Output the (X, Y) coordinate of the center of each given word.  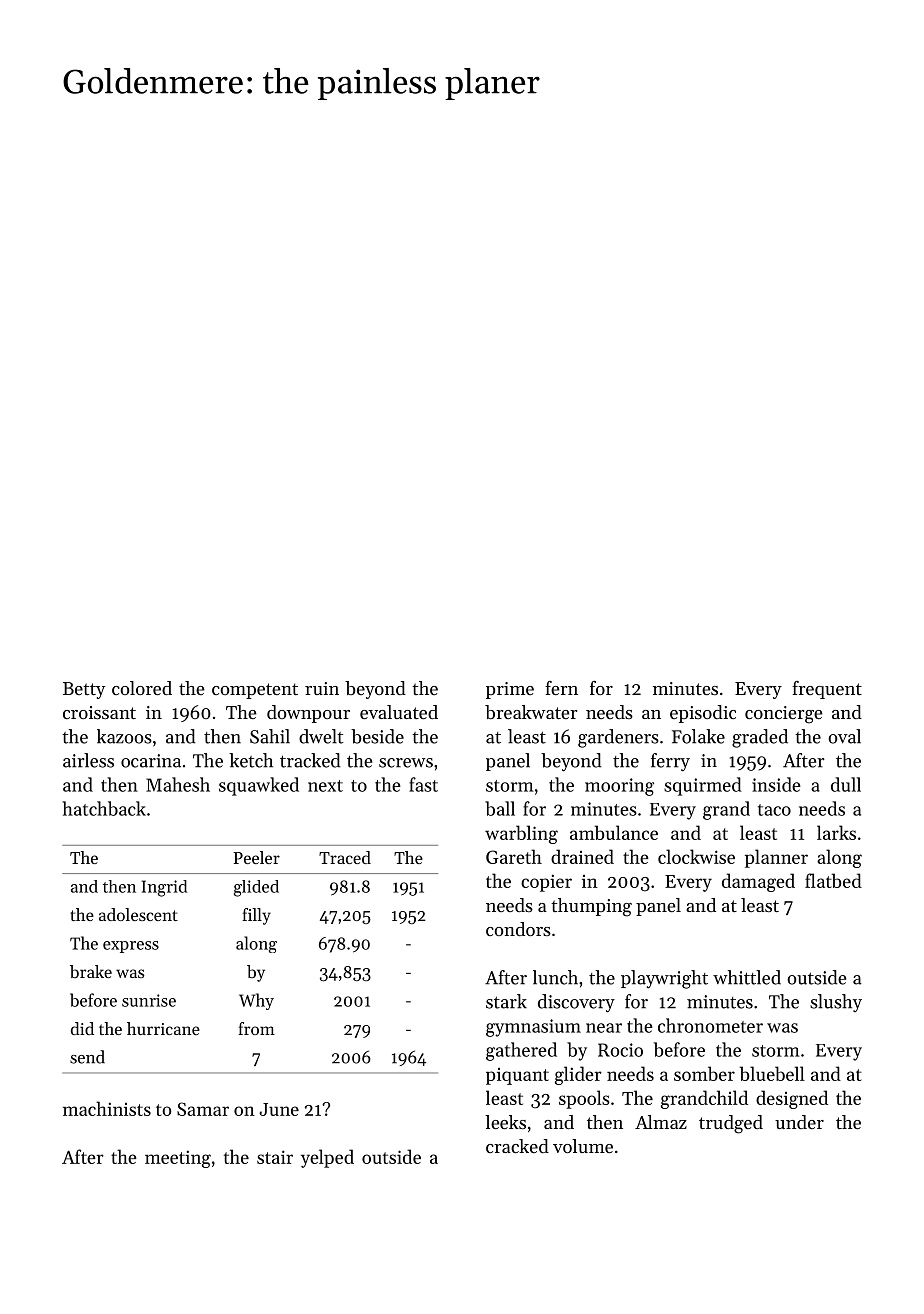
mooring (619, 787)
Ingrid (164, 888)
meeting (178, 1159)
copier (546, 883)
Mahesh (178, 784)
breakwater (531, 712)
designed (792, 1099)
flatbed (833, 880)
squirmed (703, 786)
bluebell (772, 1073)
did (82, 1028)
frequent (827, 690)
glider (578, 1075)
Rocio (620, 1050)
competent (255, 691)
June (279, 1109)
